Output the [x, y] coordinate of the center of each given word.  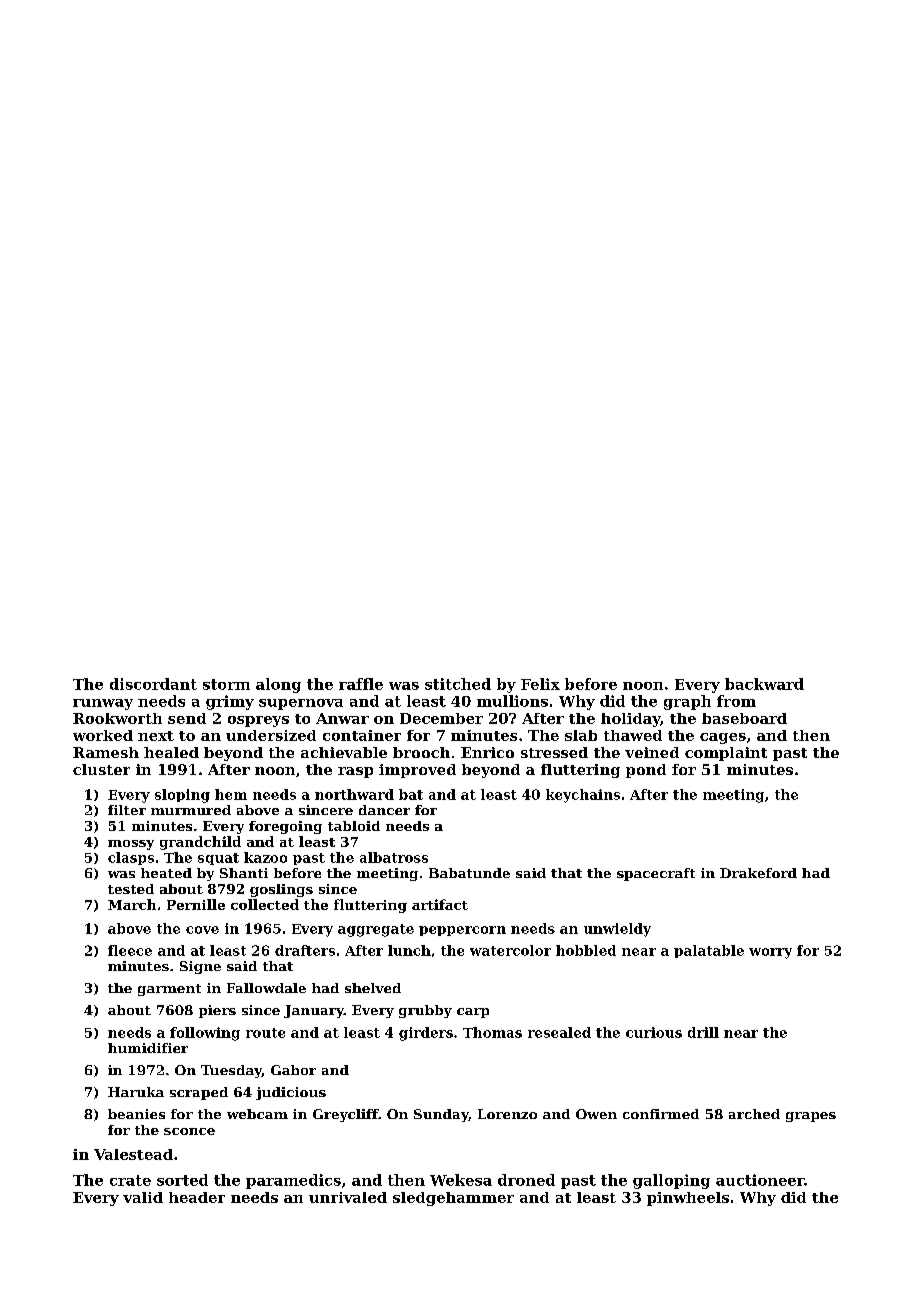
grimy [230, 702]
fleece [130, 950]
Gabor [293, 1070]
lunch [409, 950]
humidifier [148, 1048]
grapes [811, 1117]
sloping [182, 796]
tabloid [354, 826]
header [197, 1197]
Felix [540, 684]
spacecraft [656, 874]
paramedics [293, 1181]
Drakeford [758, 873]
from [736, 701]
